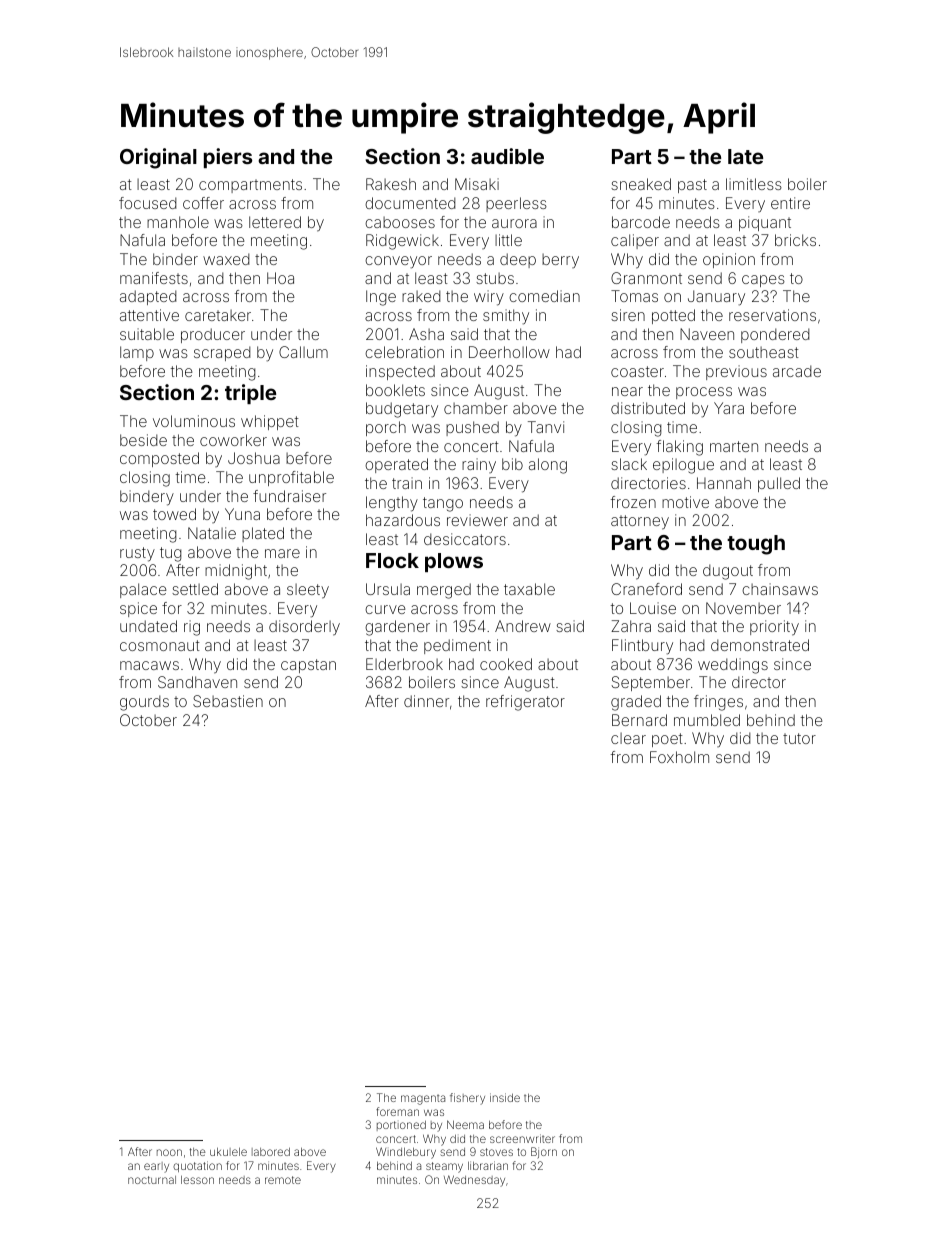 The image size is (952, 1233). Describe the element at coordinates (679, 448) in the screenshot. I see `flaking` at that location.
